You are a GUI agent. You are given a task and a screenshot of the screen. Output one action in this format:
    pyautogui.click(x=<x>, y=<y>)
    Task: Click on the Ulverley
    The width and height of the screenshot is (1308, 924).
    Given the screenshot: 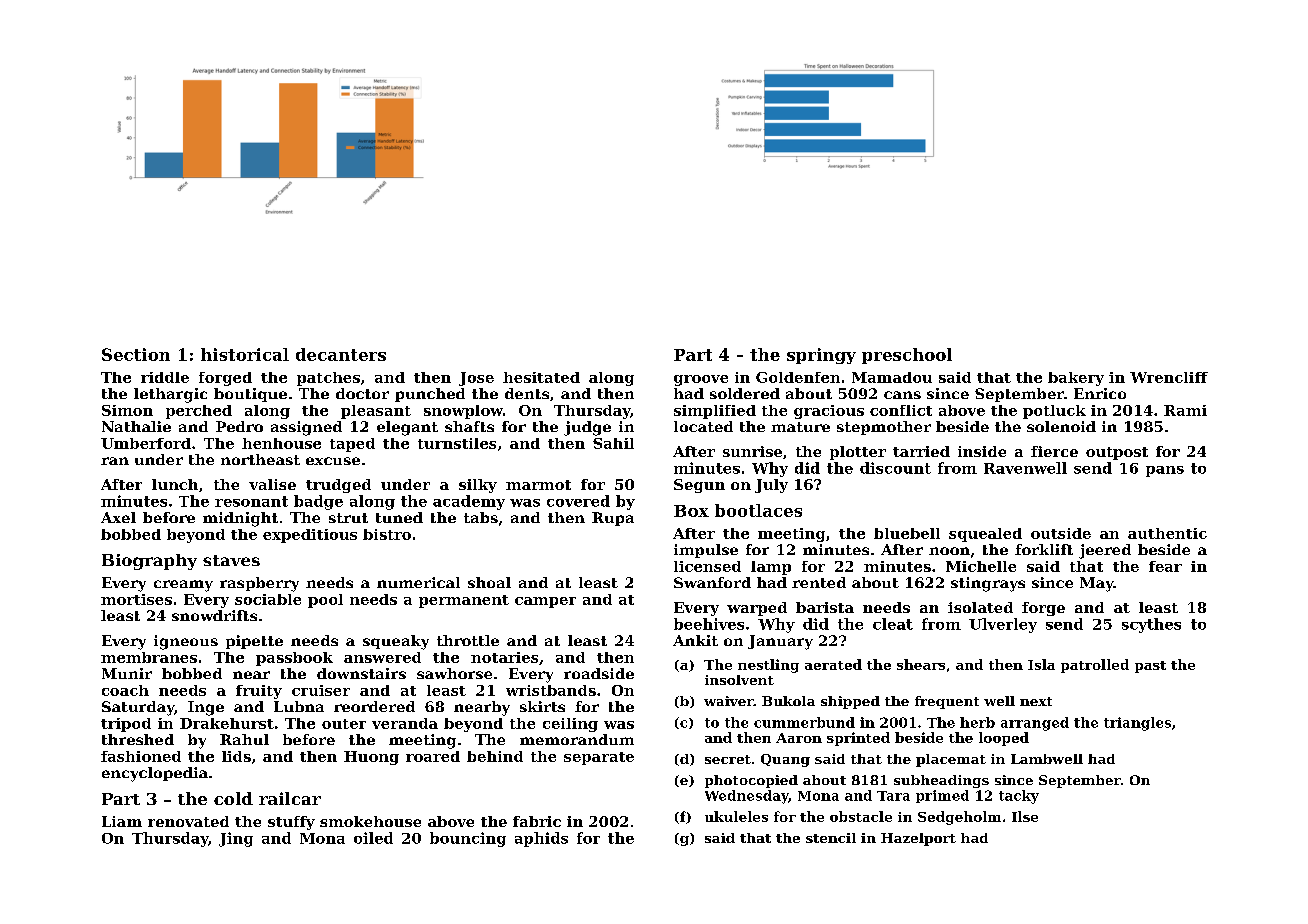 What is the action you would take?
    pyautogui.click(x=1003, y=625)
